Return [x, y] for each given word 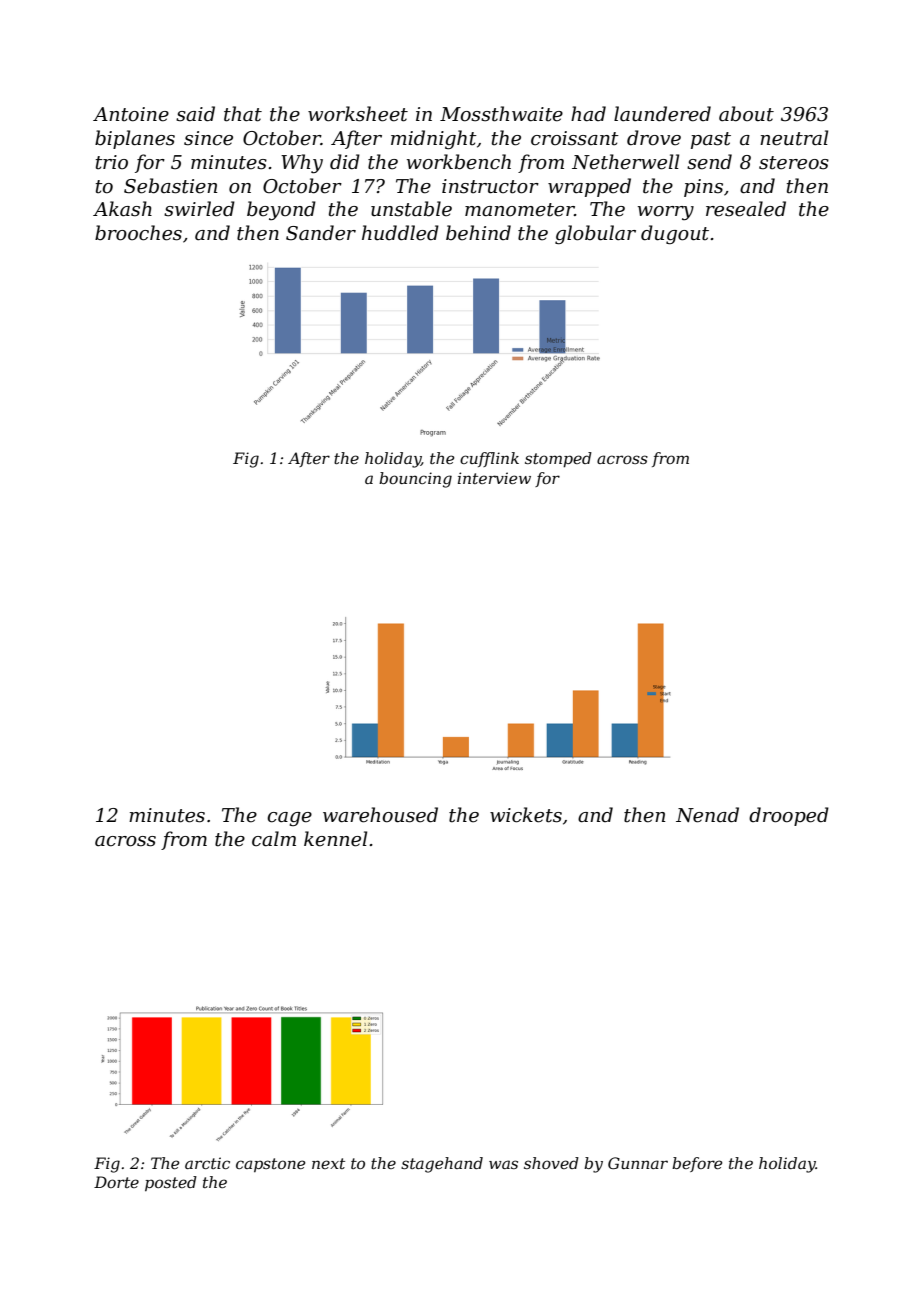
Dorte [116, 1182]
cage [289, 819]
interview [494, 478]
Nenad [707, 815]
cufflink [489, 459]
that [243, 114]
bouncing [415, 480]
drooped [789, 816]
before [697, 1164]
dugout [675, 234]
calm [274, 839]
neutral [794, 138]
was [503, 1164]
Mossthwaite [501, 114]
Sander [321, 233]
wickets [526, 815]
